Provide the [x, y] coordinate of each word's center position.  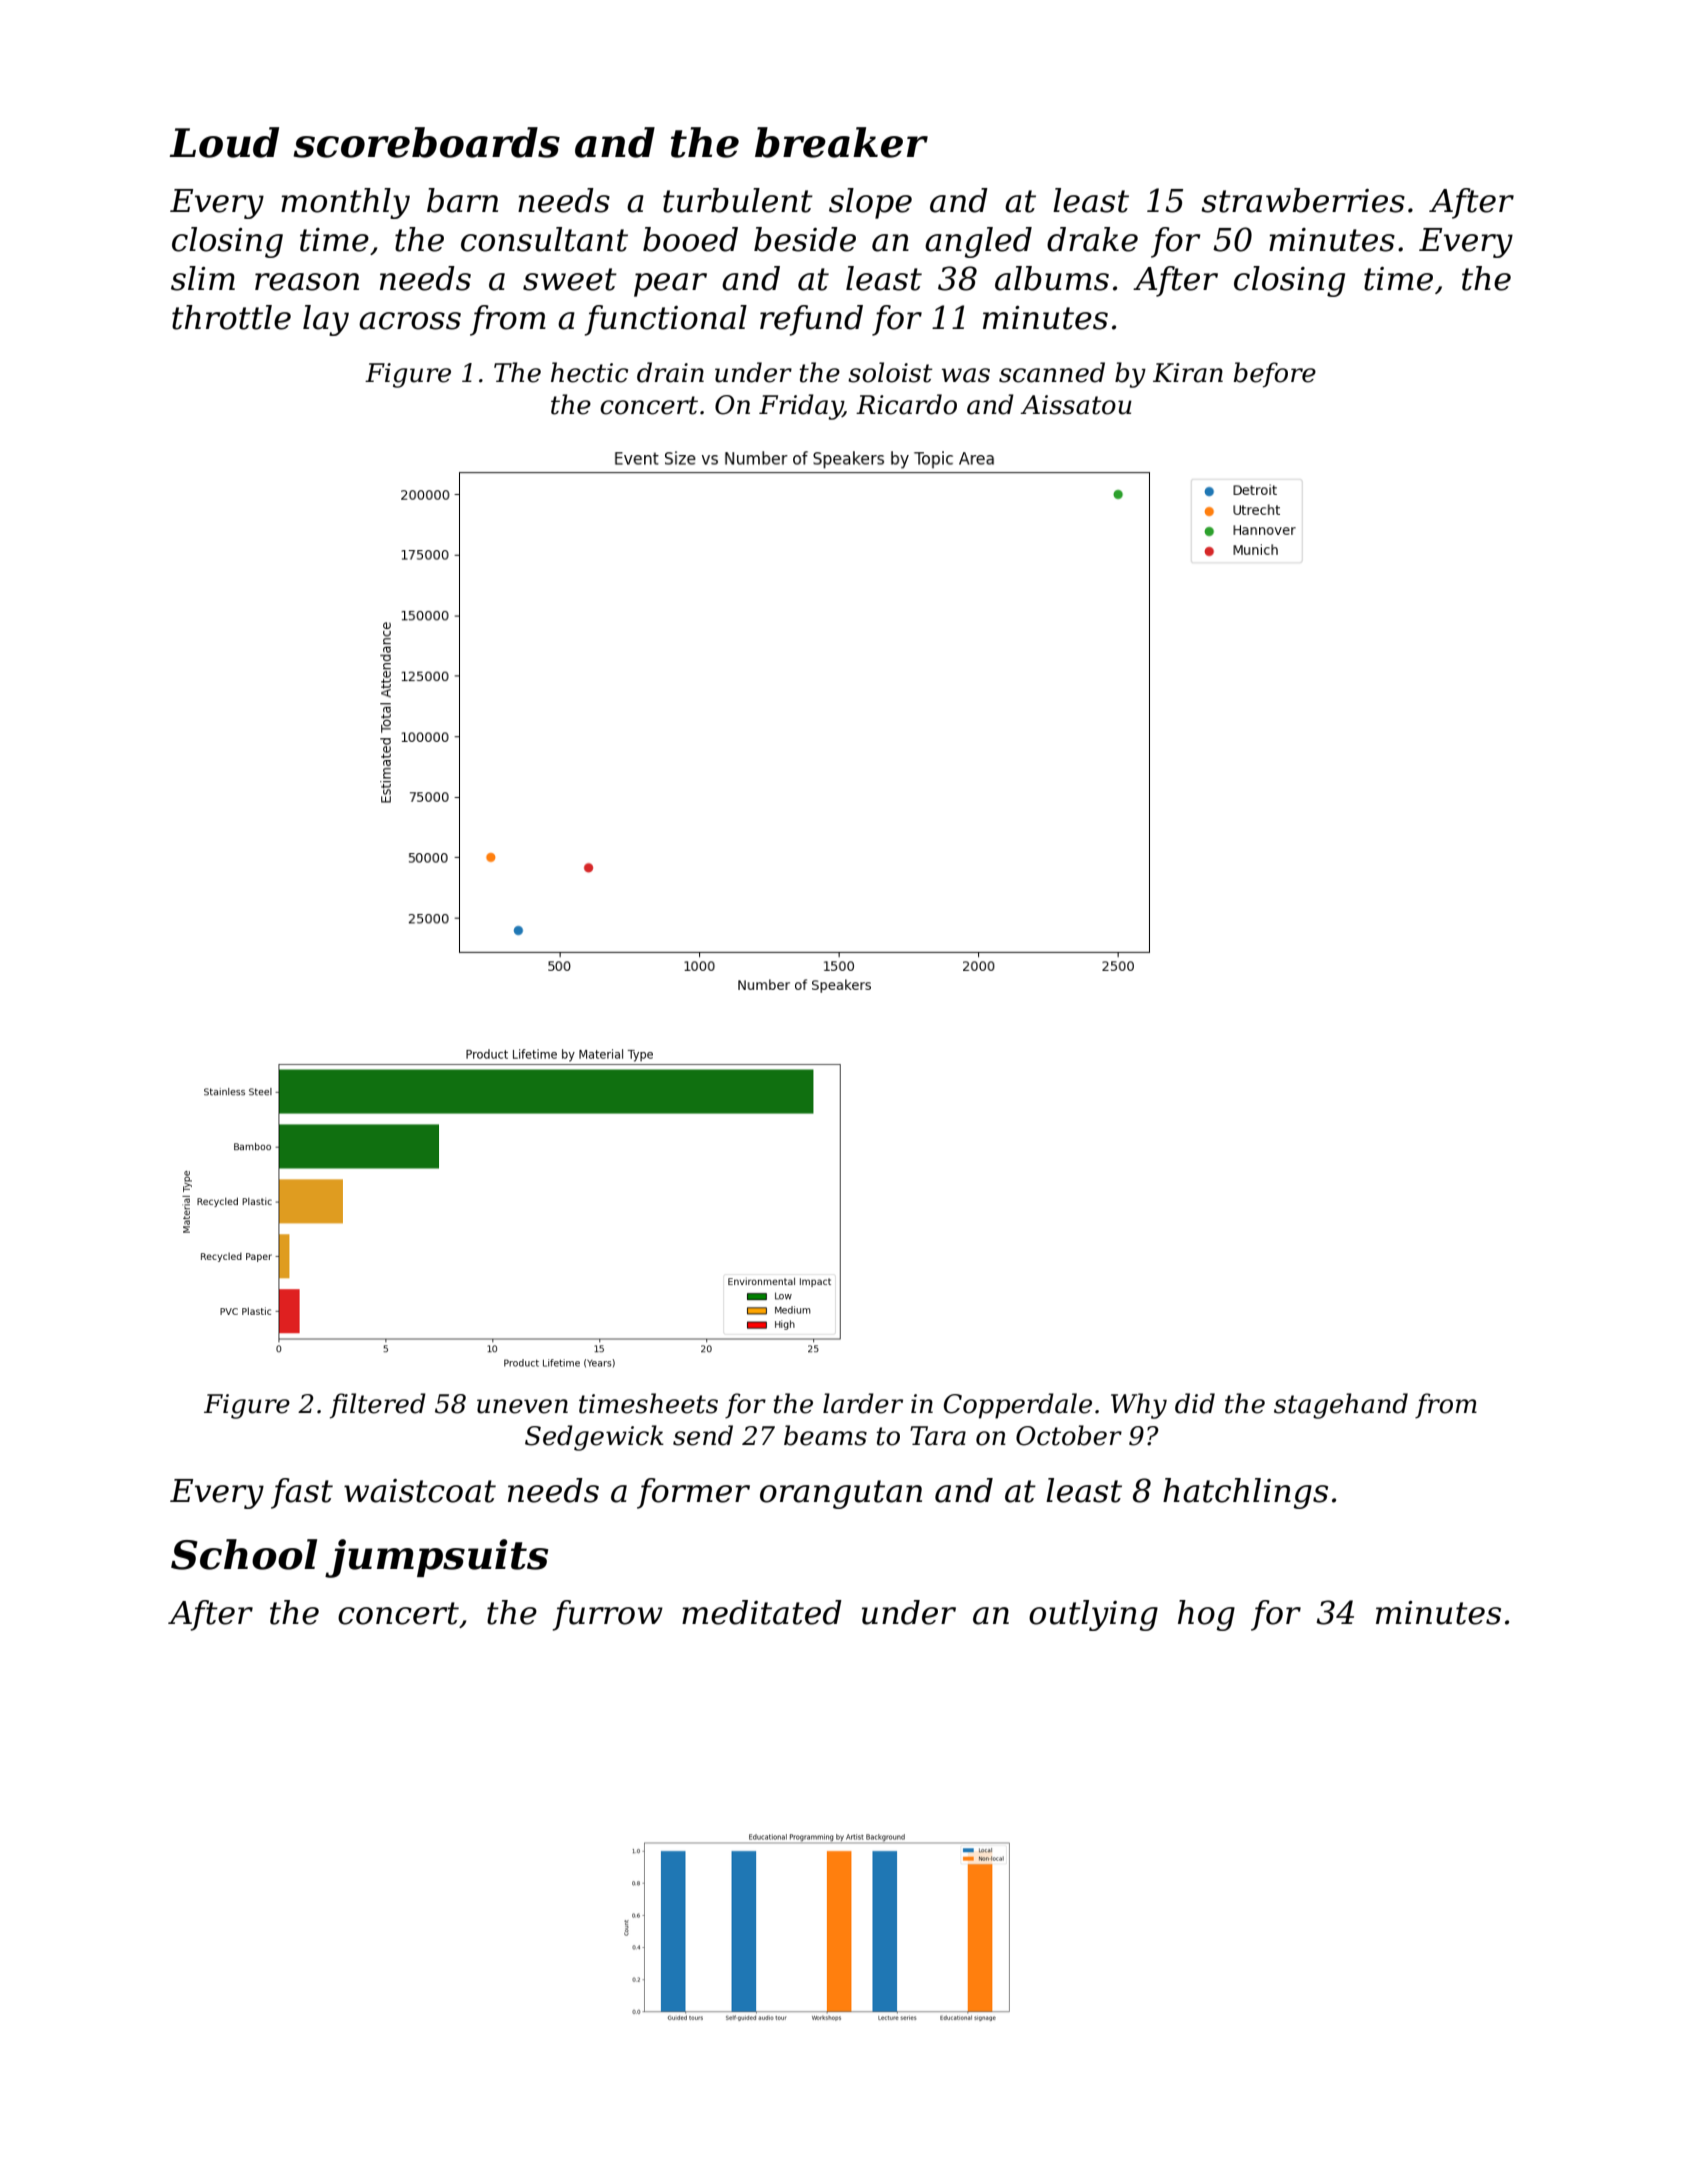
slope [870, 203]
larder [863, 1403]
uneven [522, 1406]
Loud [224, 142]
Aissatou [1076, 405]
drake [1092, 239]
